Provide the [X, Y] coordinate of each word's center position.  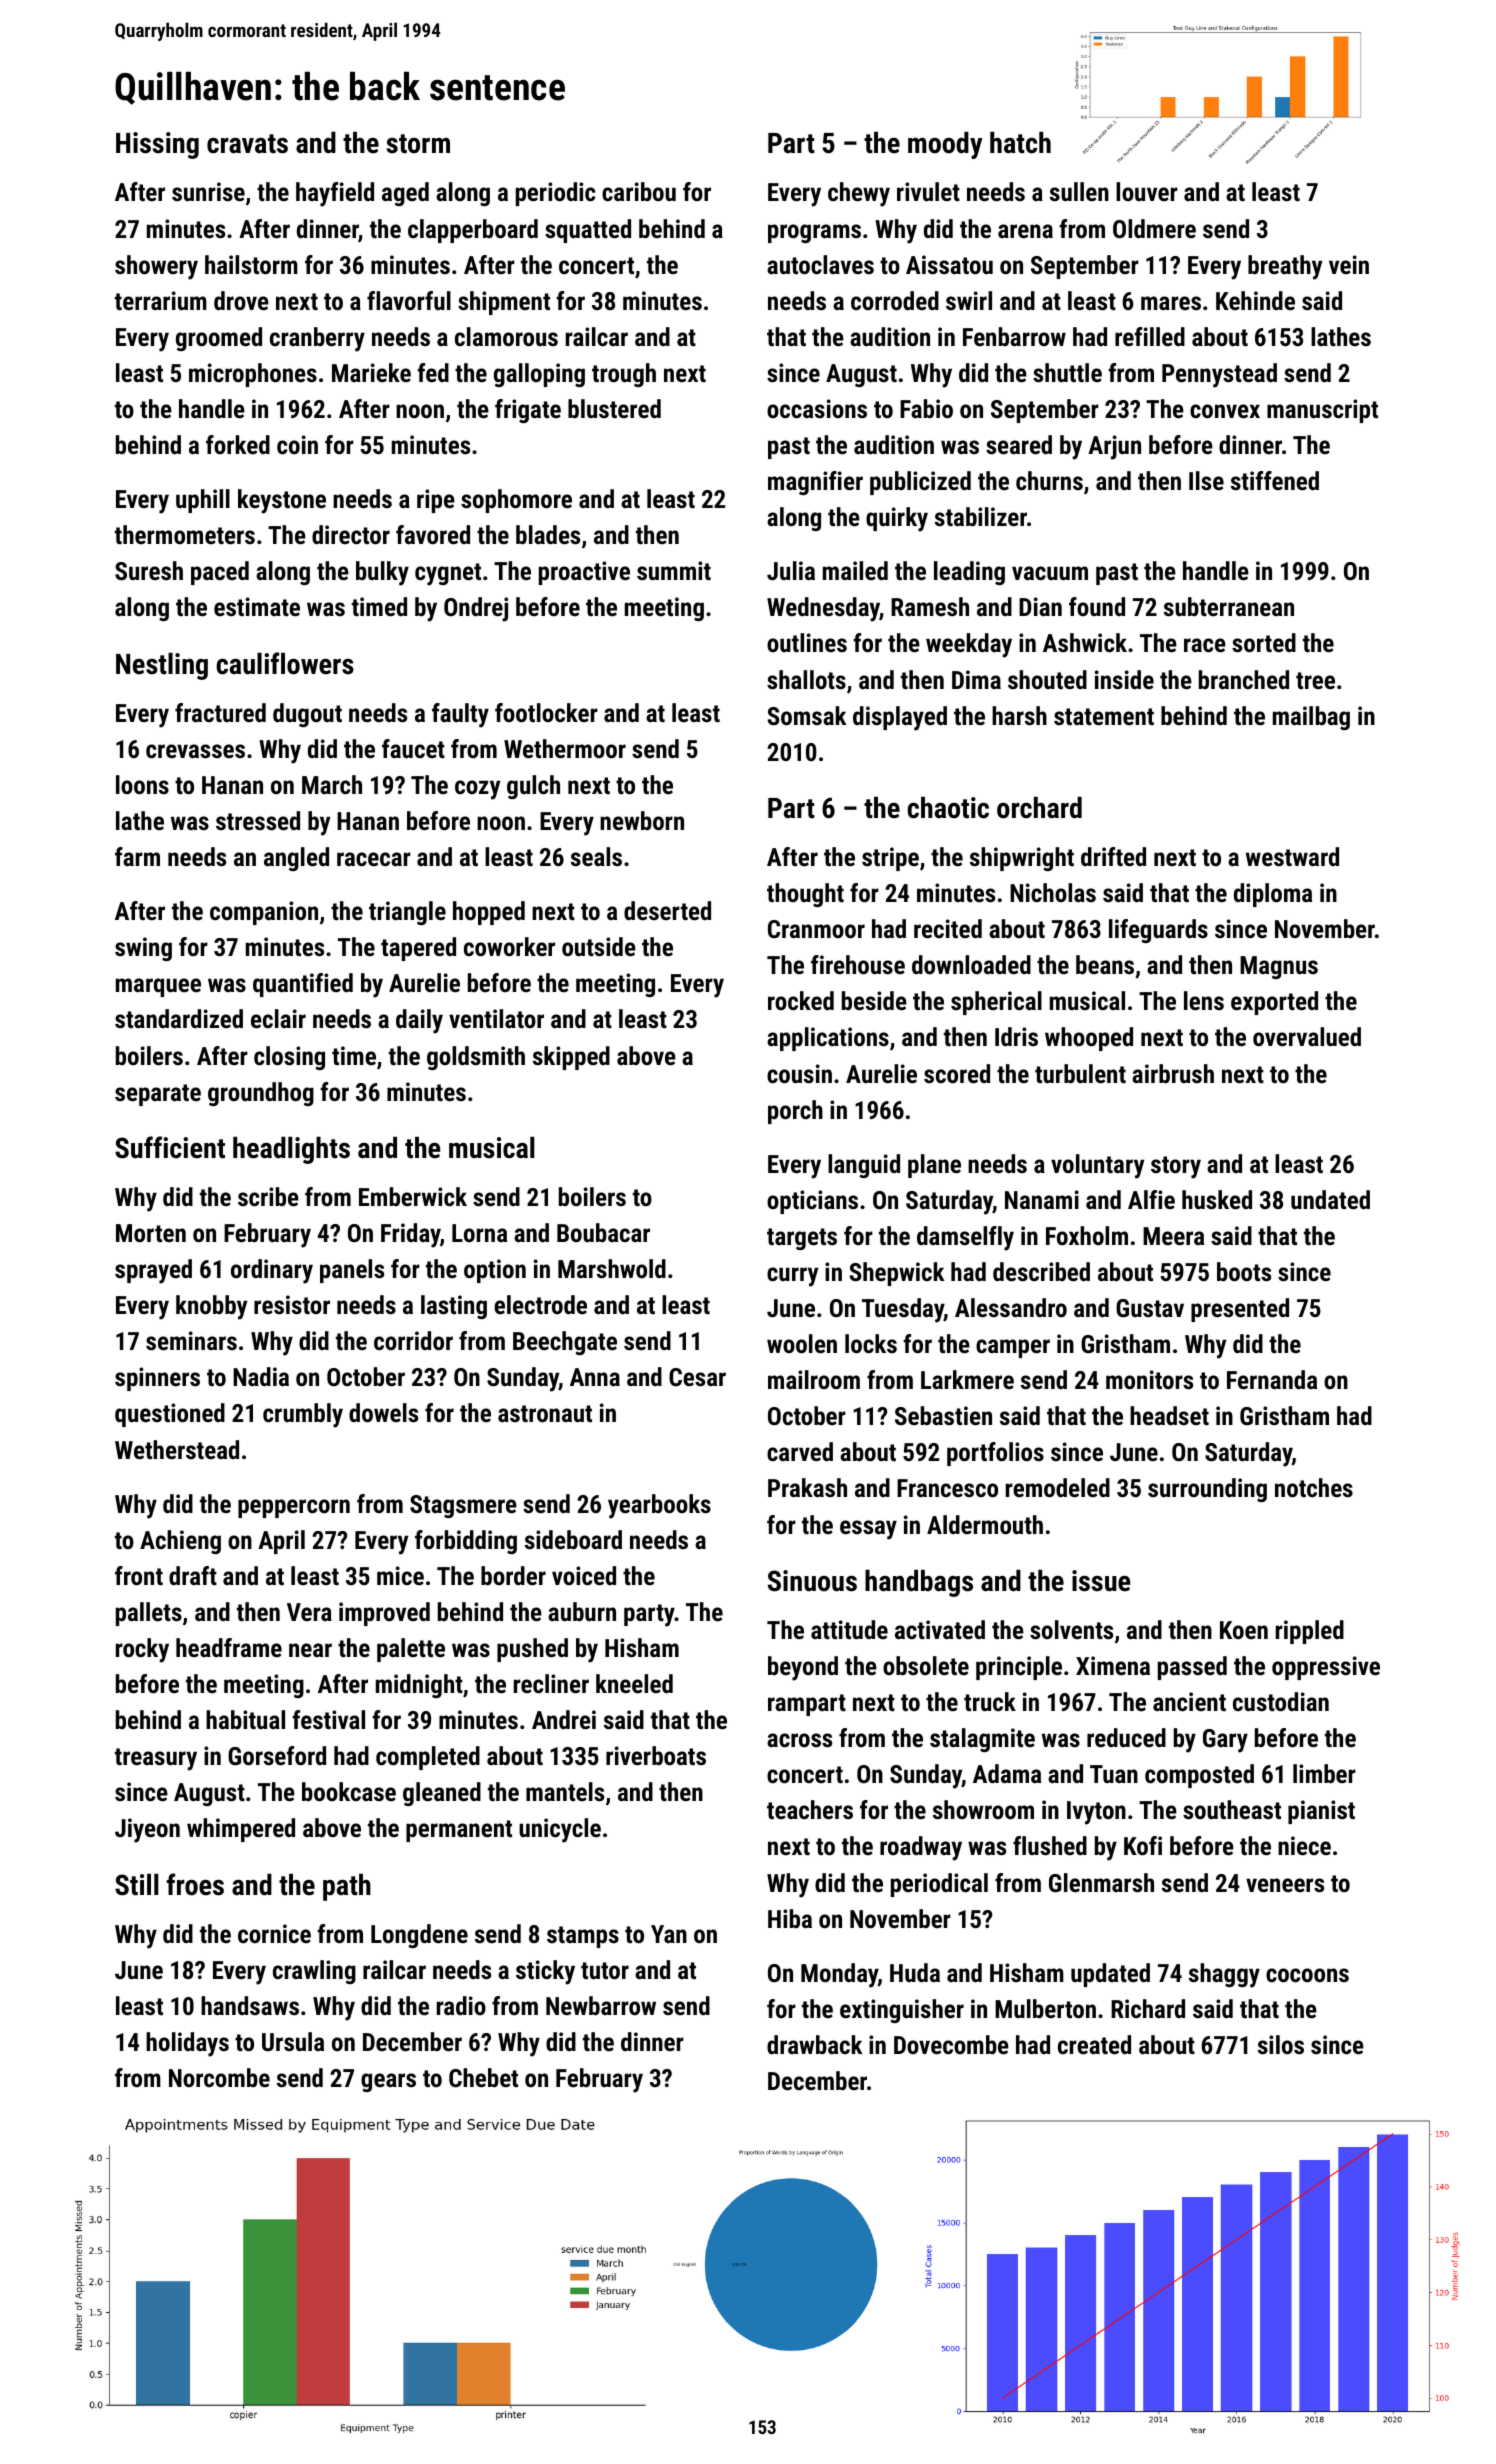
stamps [583, 1937]
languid [864, 1166]
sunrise [208, 191]
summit [674, 570]
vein [1349, 264]
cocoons [1307, 1975]
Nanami [1042, 1199]
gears [388, 2082]
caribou [639, 191]
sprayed [153, 1271]
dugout [307, 715]
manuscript [1322, 411]
